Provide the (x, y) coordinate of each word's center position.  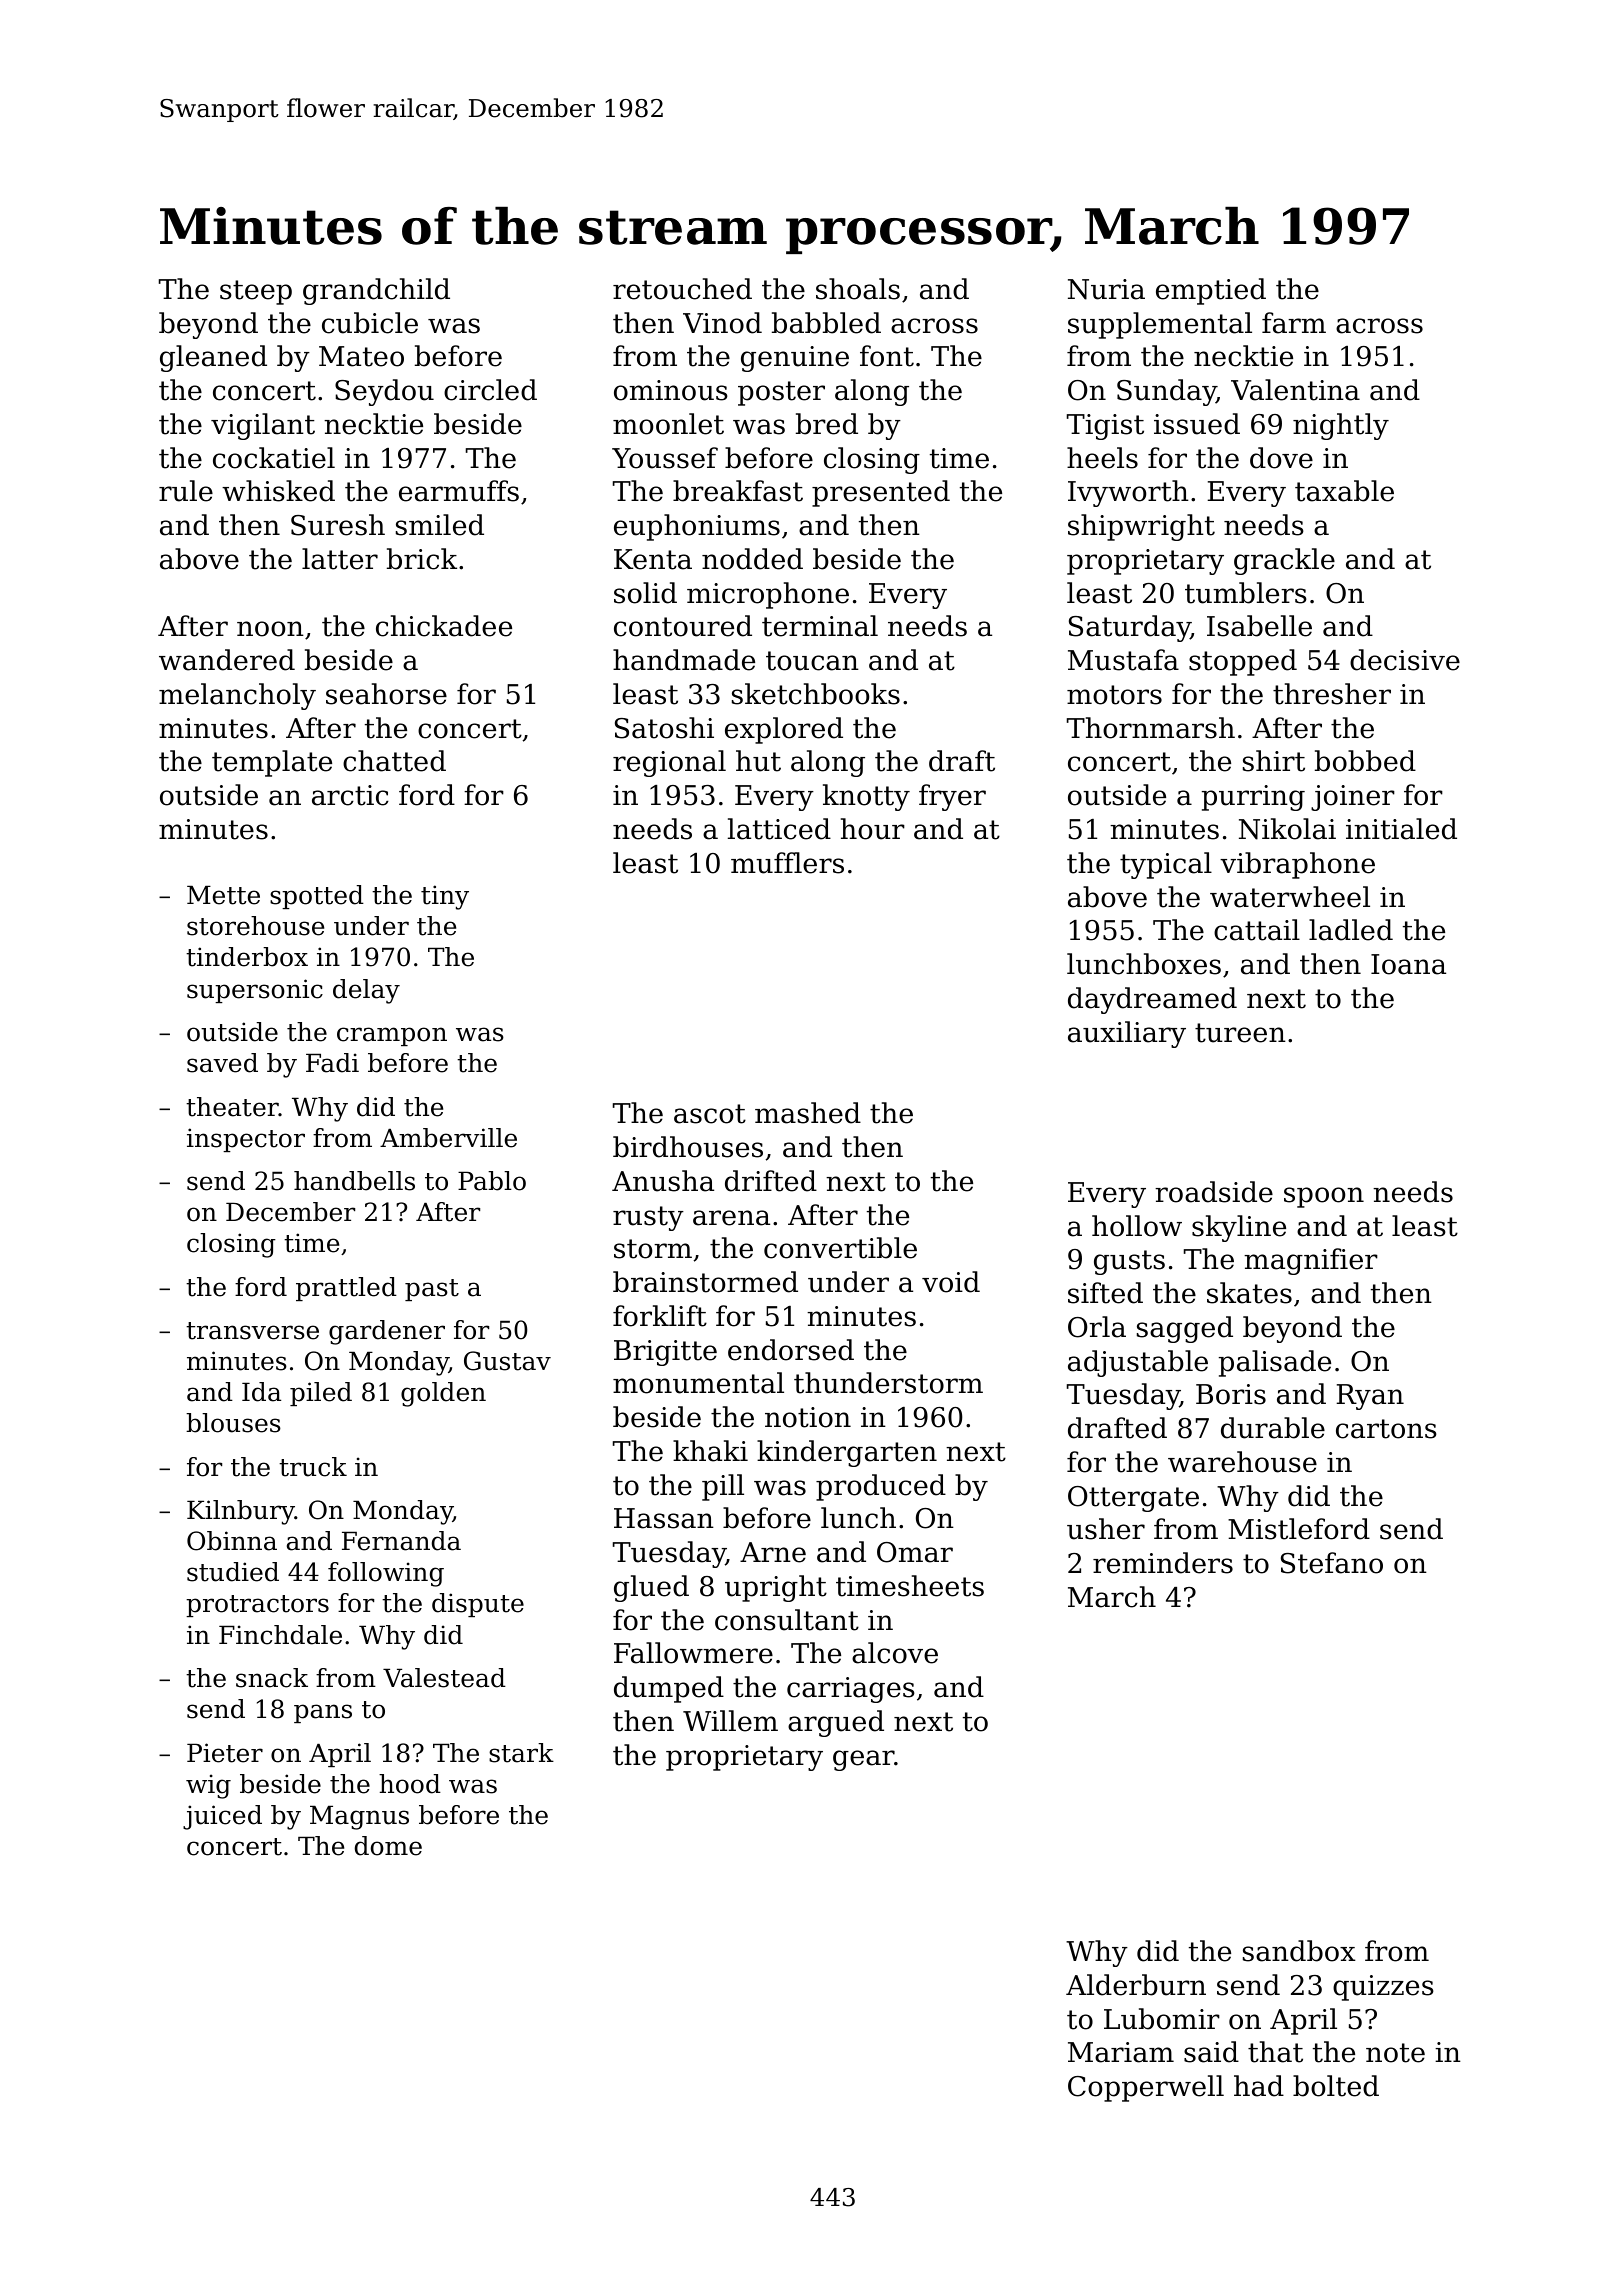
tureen (1240, 1033)
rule (186, 491)
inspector (246, 1140)
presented (881, 493)
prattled (346, 1289)
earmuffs (459, 491)
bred (827, 424)
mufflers (787, 863)
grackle (1284, 561)
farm (1294, 323)
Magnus (359, 1817)
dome (388, 1846)
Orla (1097, 1327)
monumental (698, 1383)
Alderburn (1136, 1985)
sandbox (1299, 1951)
